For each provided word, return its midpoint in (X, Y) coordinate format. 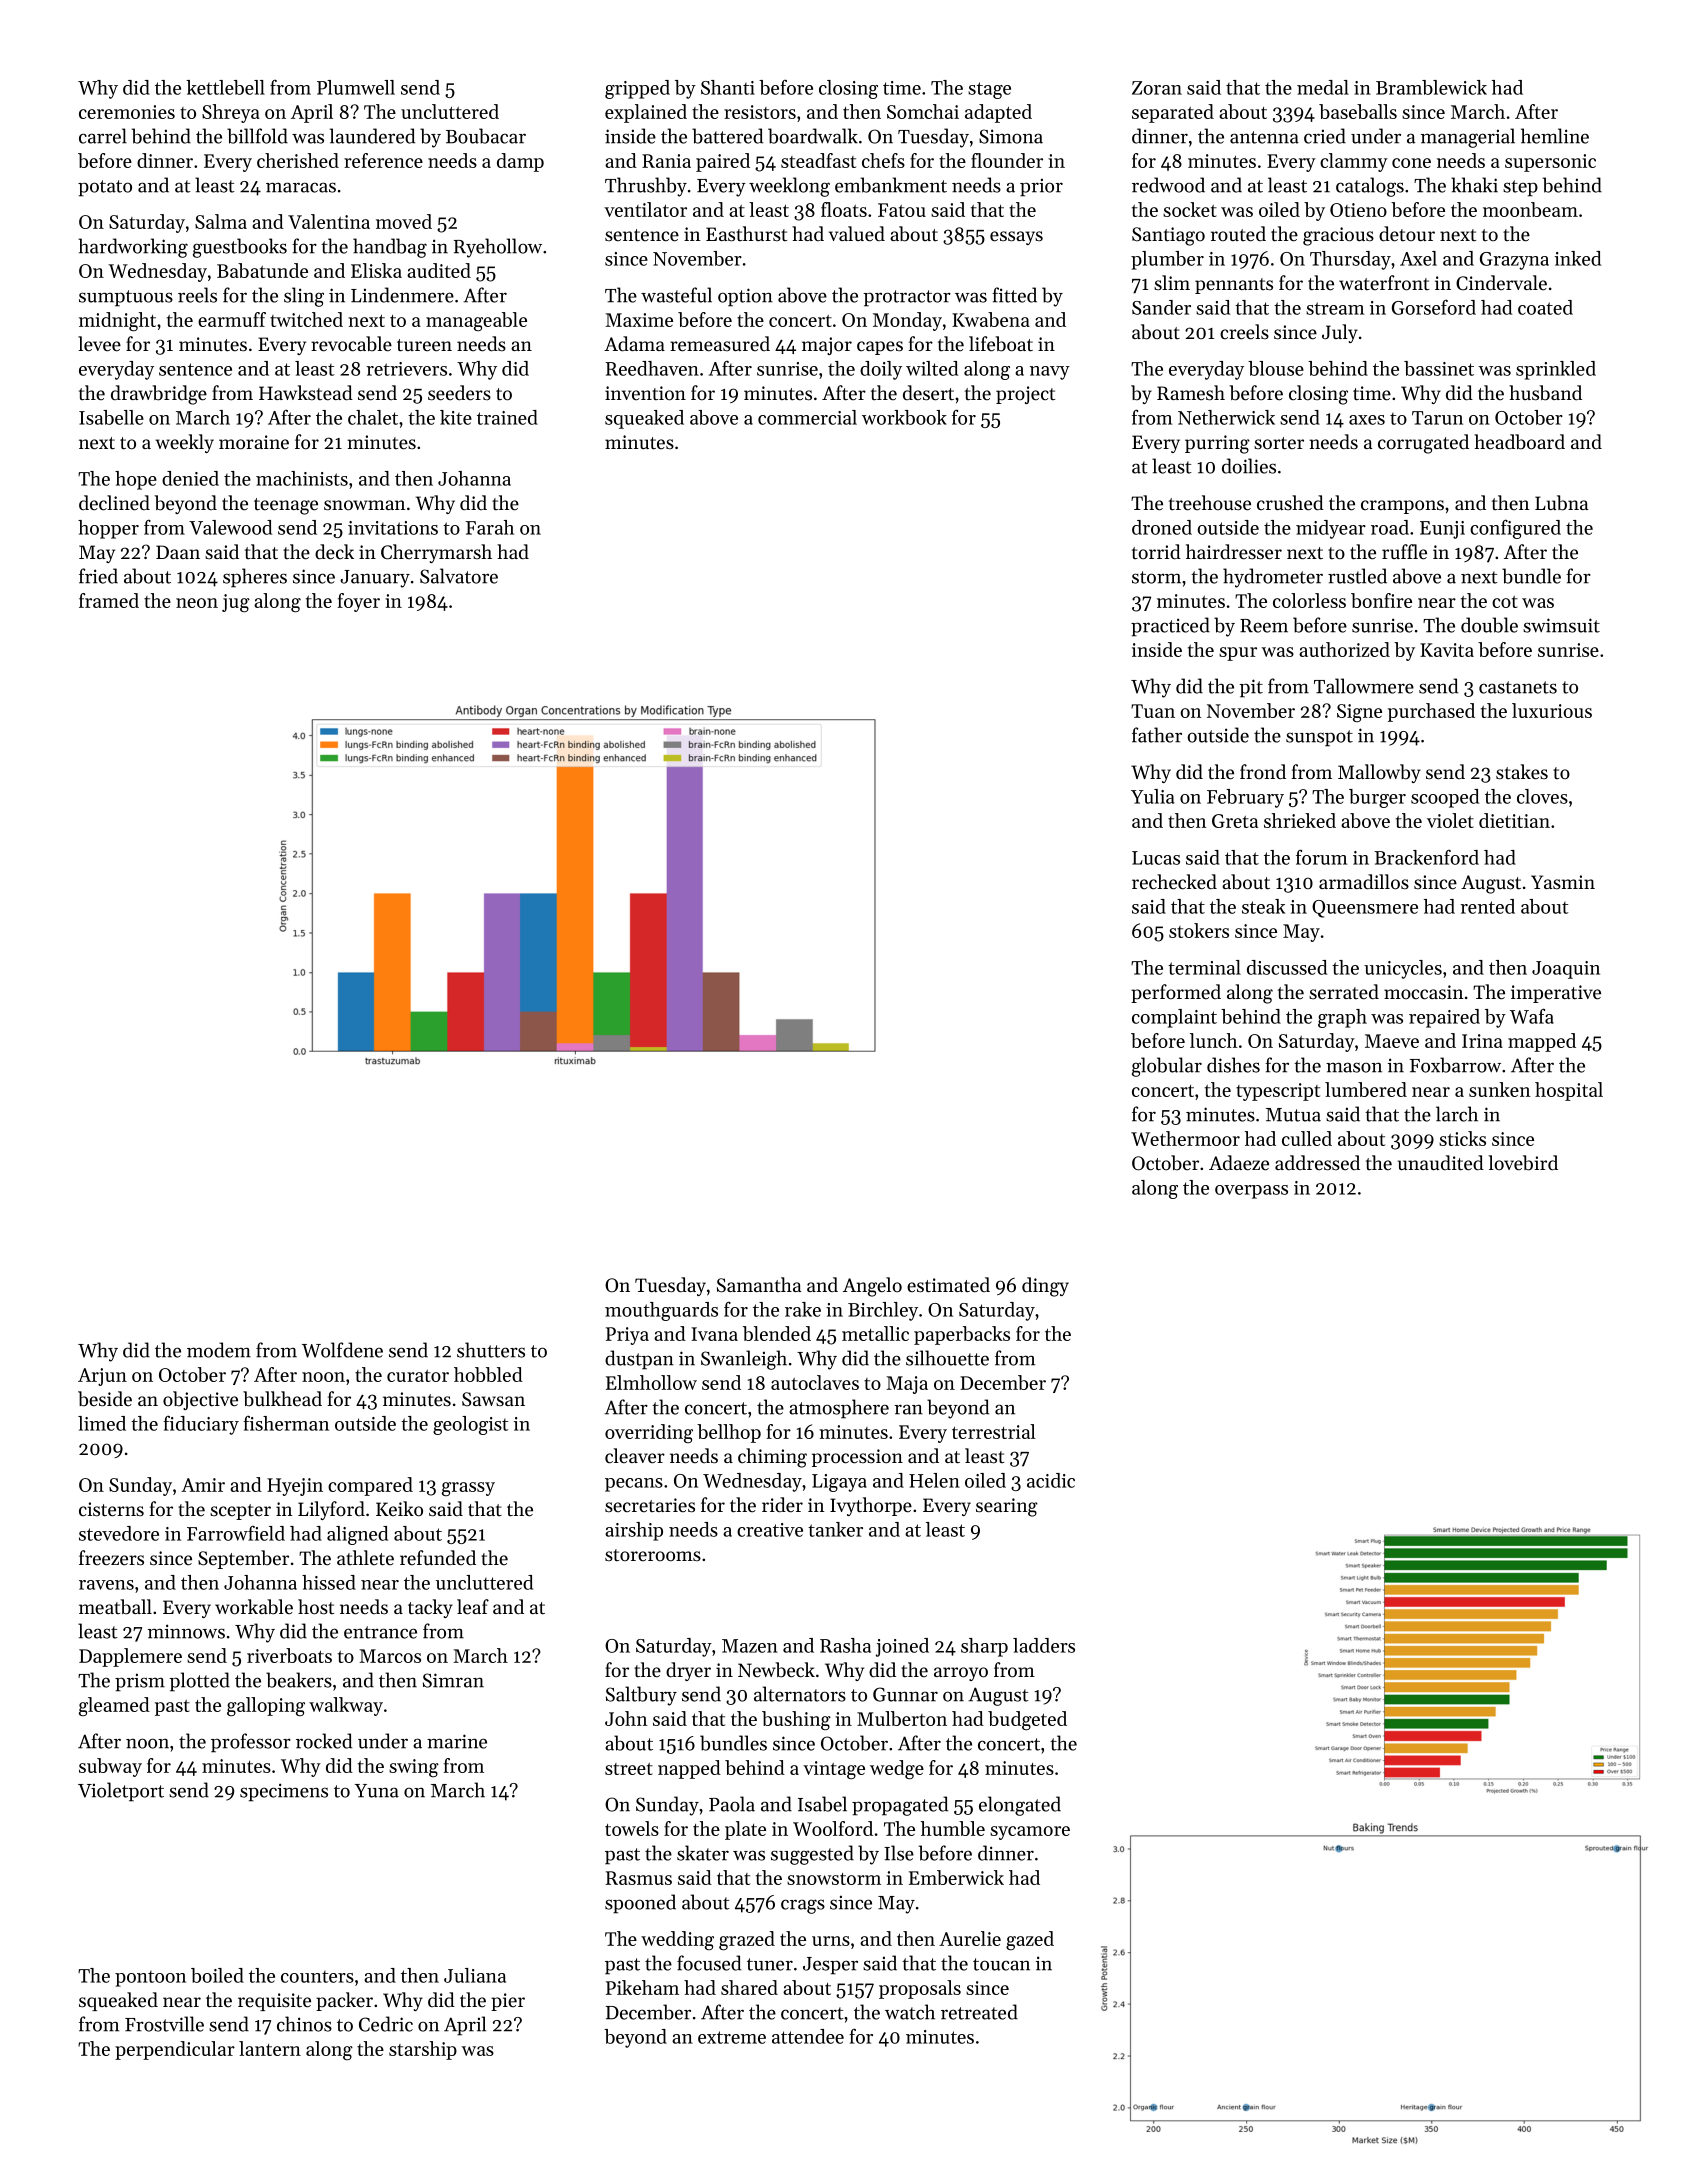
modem (219, 1350)
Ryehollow (498, 248)
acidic (1051, 1480)
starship (423, 2050)
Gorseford (1434, 307)
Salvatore (459, 576)
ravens (106, 1585)
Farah (490, 527)
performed (1176, 993)
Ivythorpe (871, 1506)
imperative (1556, 994)
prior (1041, 187)
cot (1505, 602)
